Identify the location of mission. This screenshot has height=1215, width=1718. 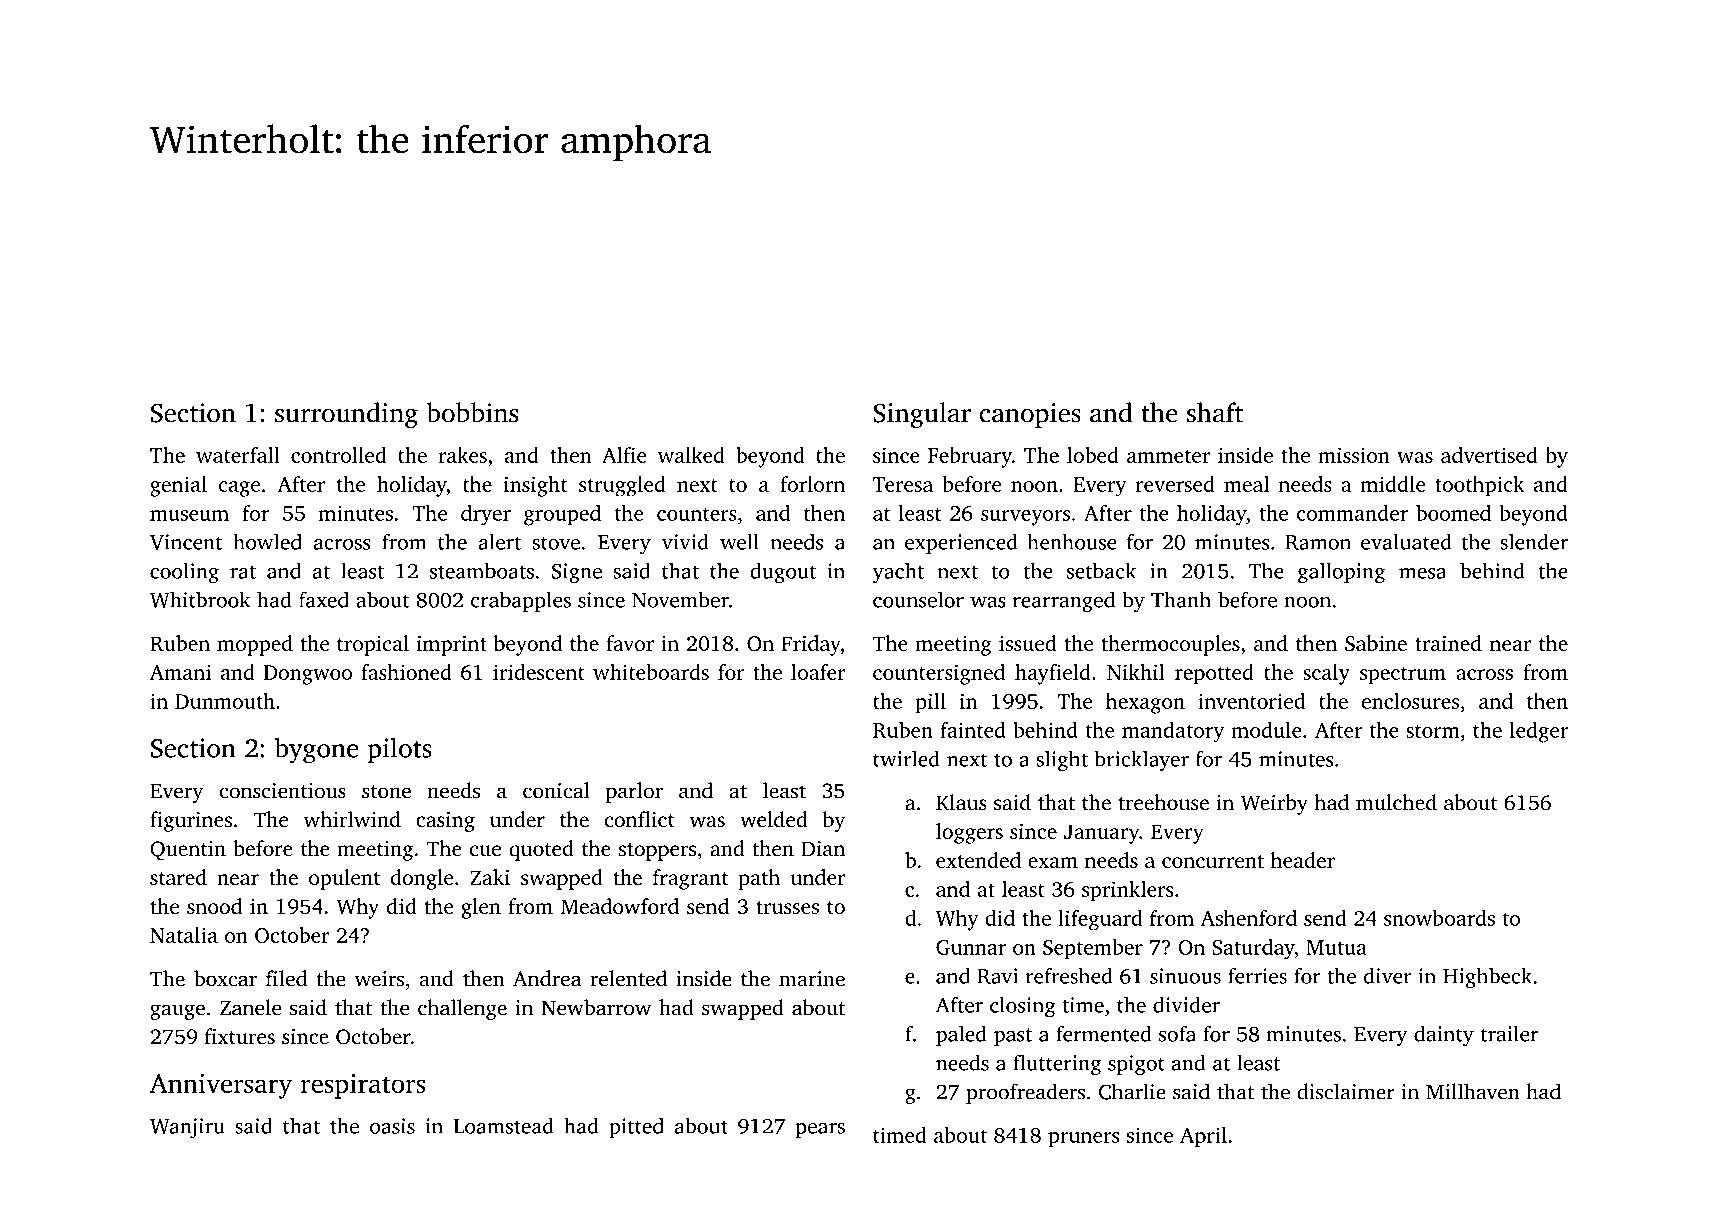
(1354, 455).
